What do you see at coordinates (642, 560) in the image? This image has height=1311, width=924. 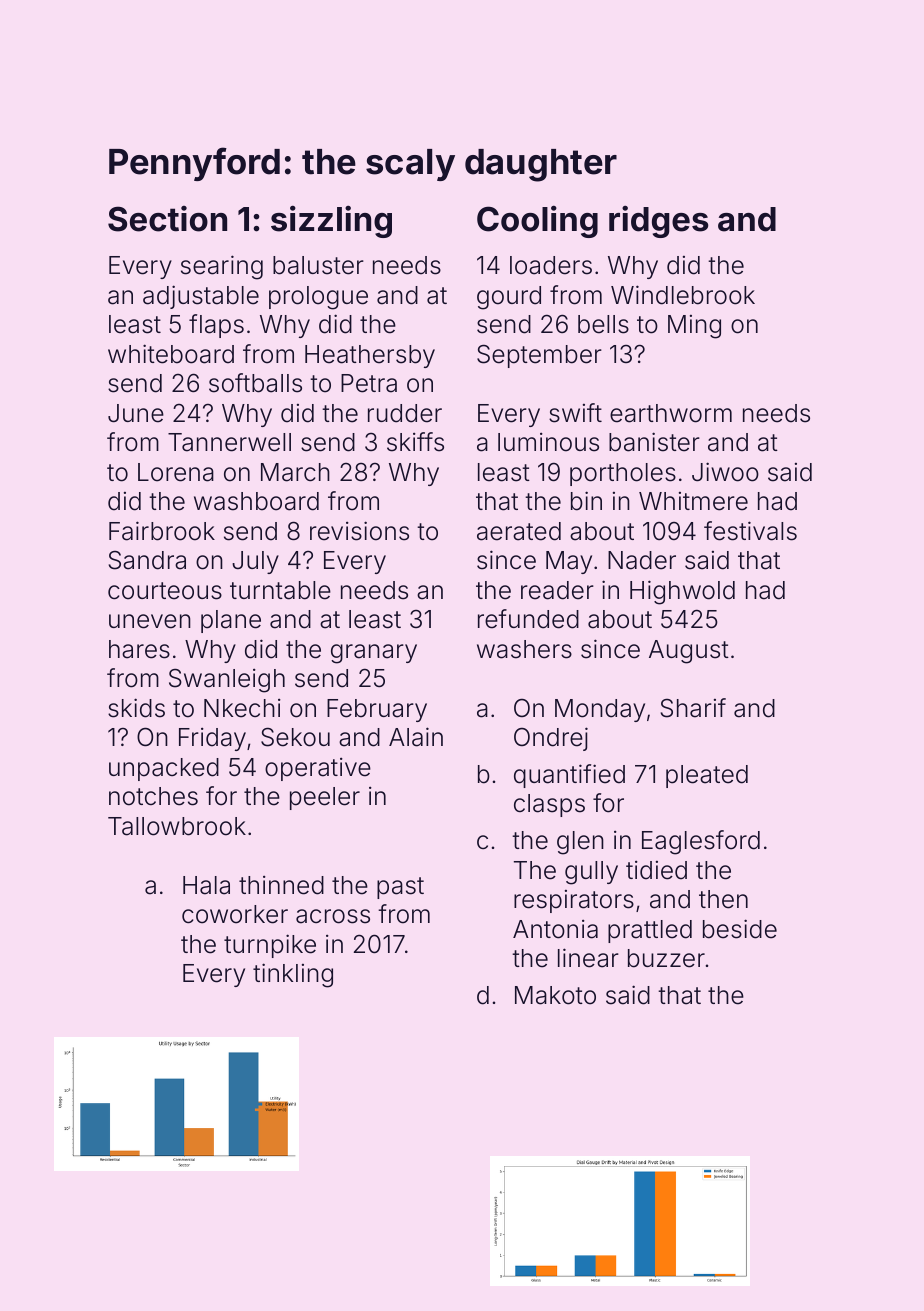 I see `Nader` at bounding box center [642, 560].
